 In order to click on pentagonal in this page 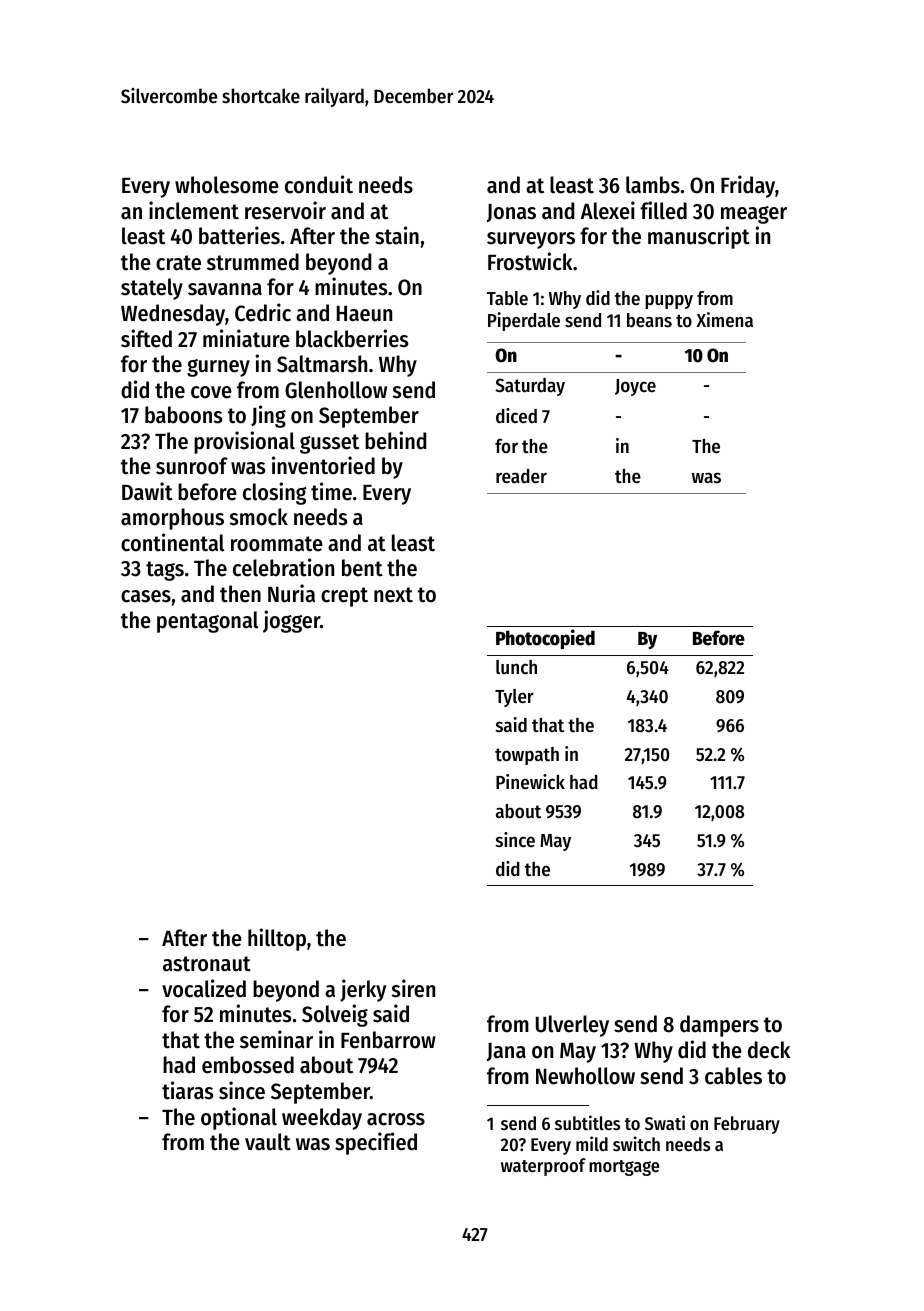, I will do `click(207, 622)`.
